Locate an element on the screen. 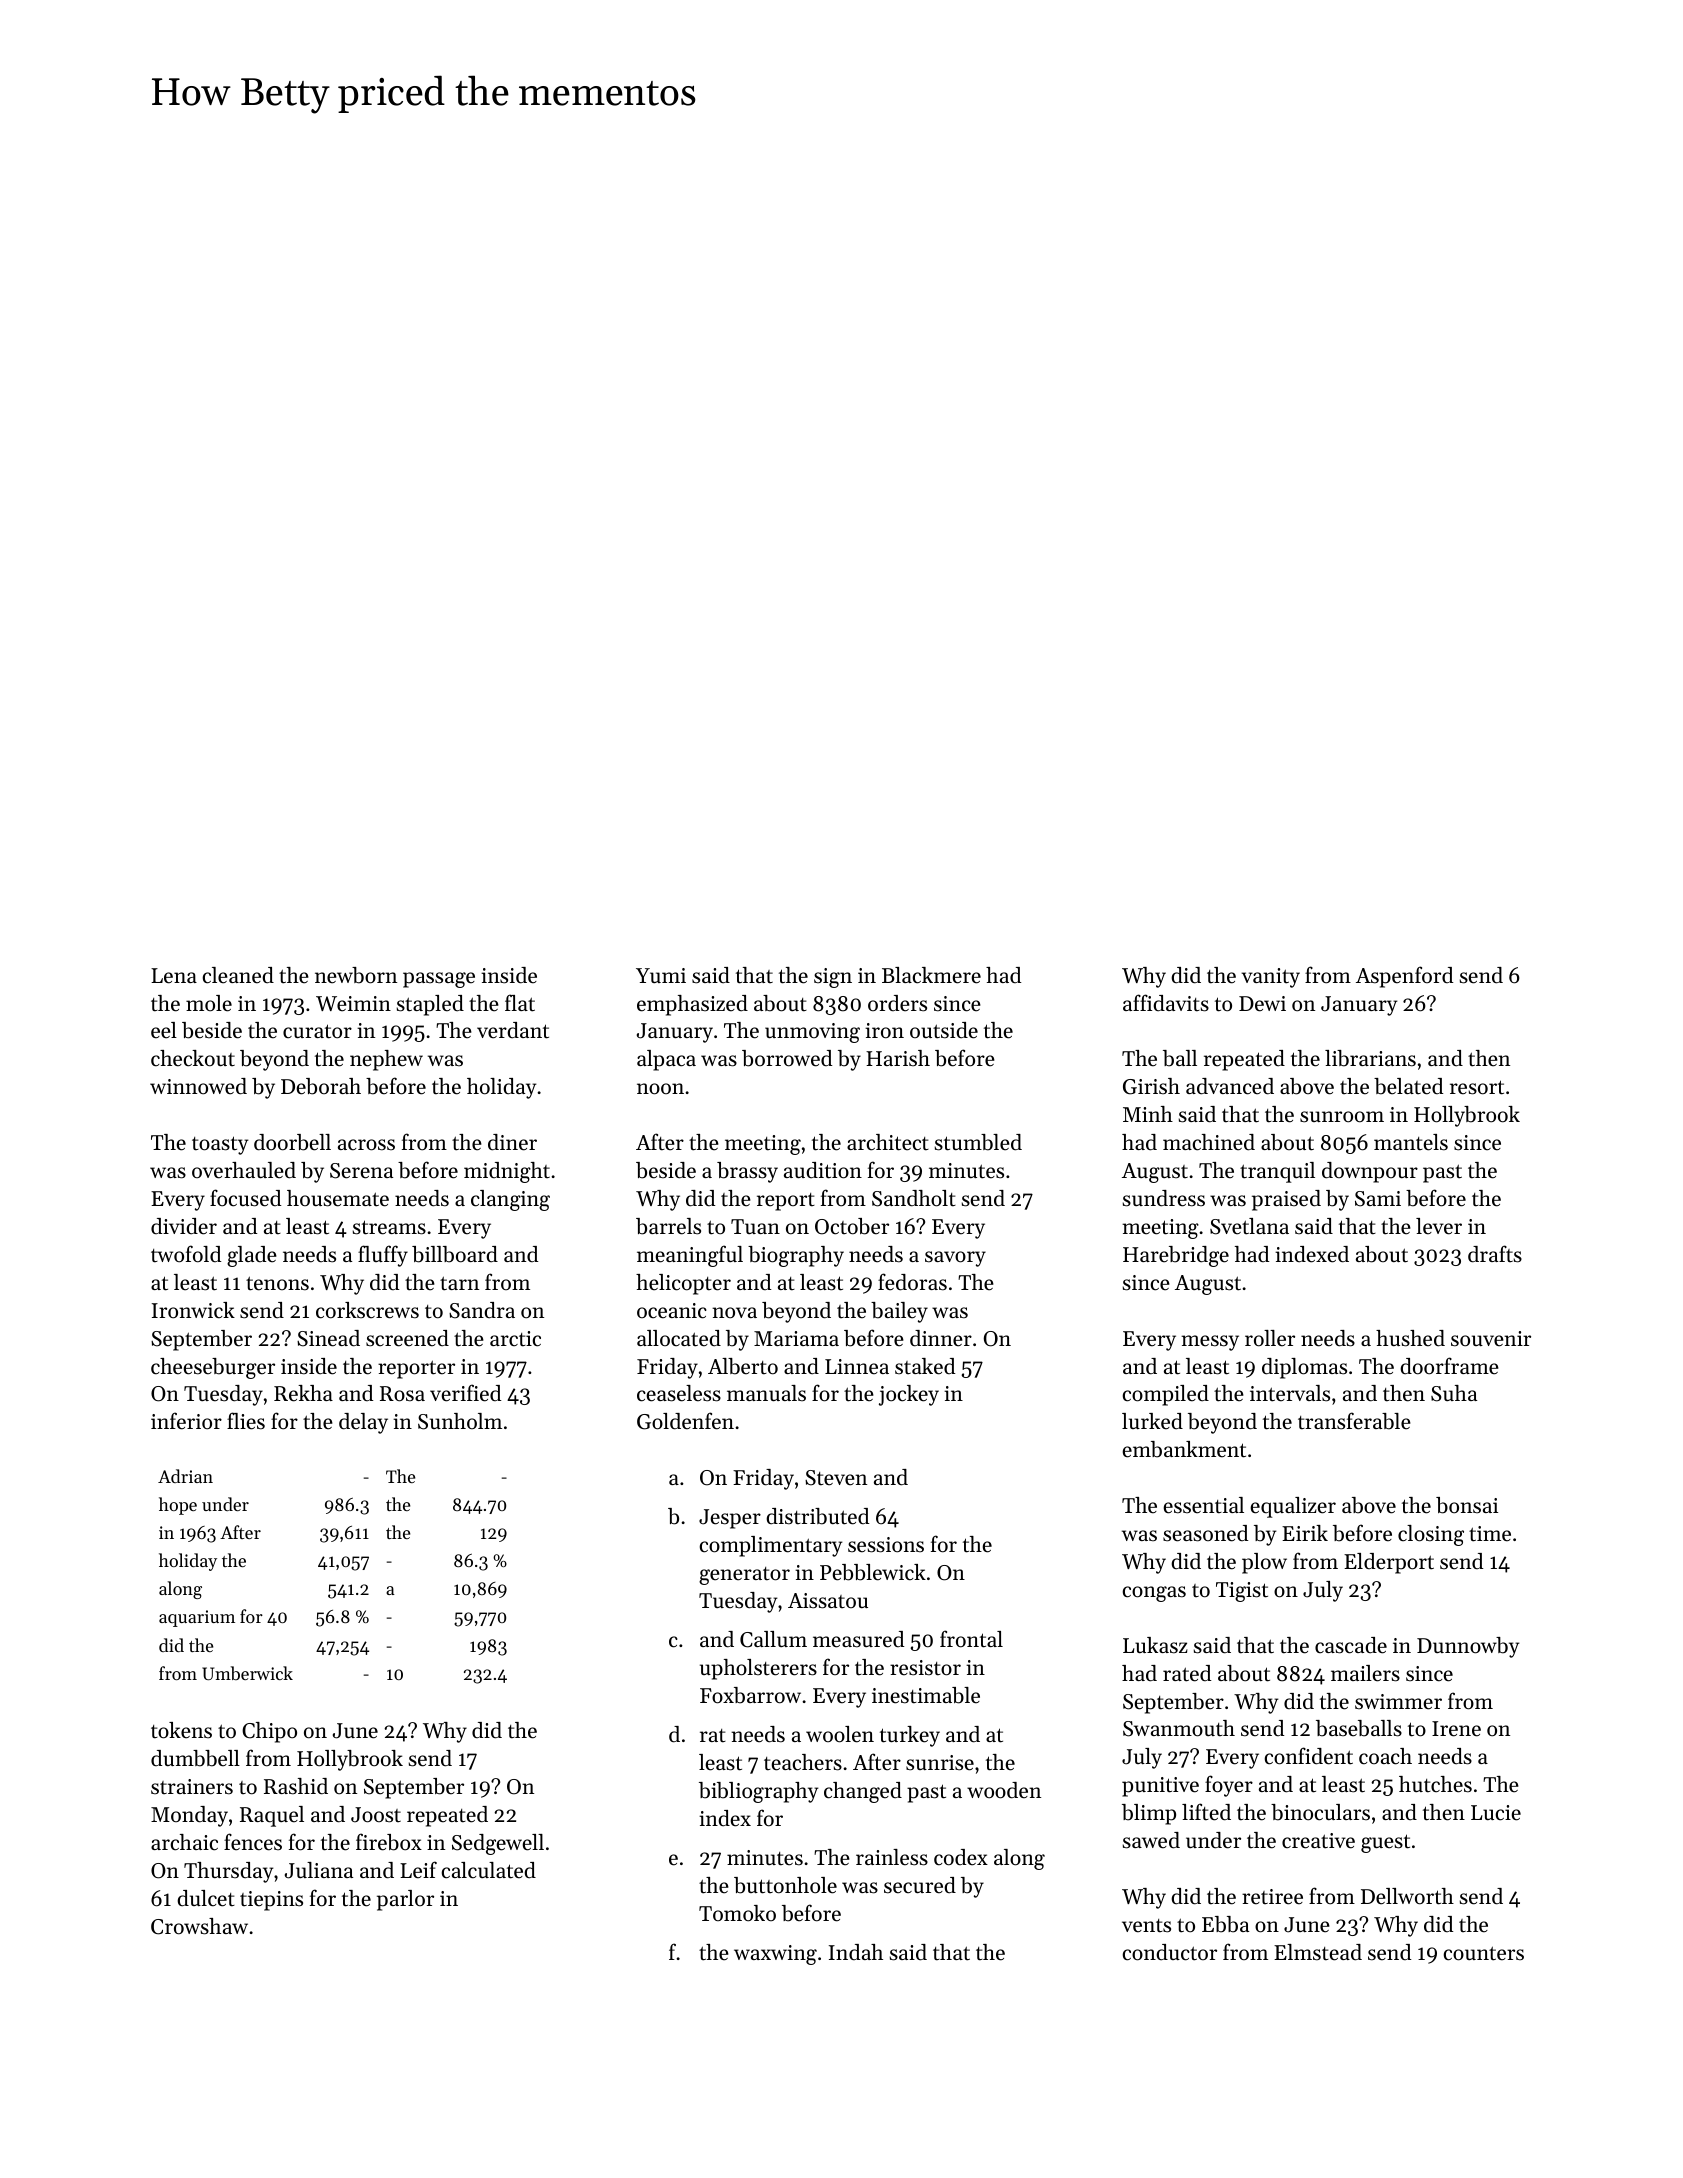 Image resolution: width=1683 pixels, height=2178 pixels. Sinead is located at coordinates (328, 1338).
